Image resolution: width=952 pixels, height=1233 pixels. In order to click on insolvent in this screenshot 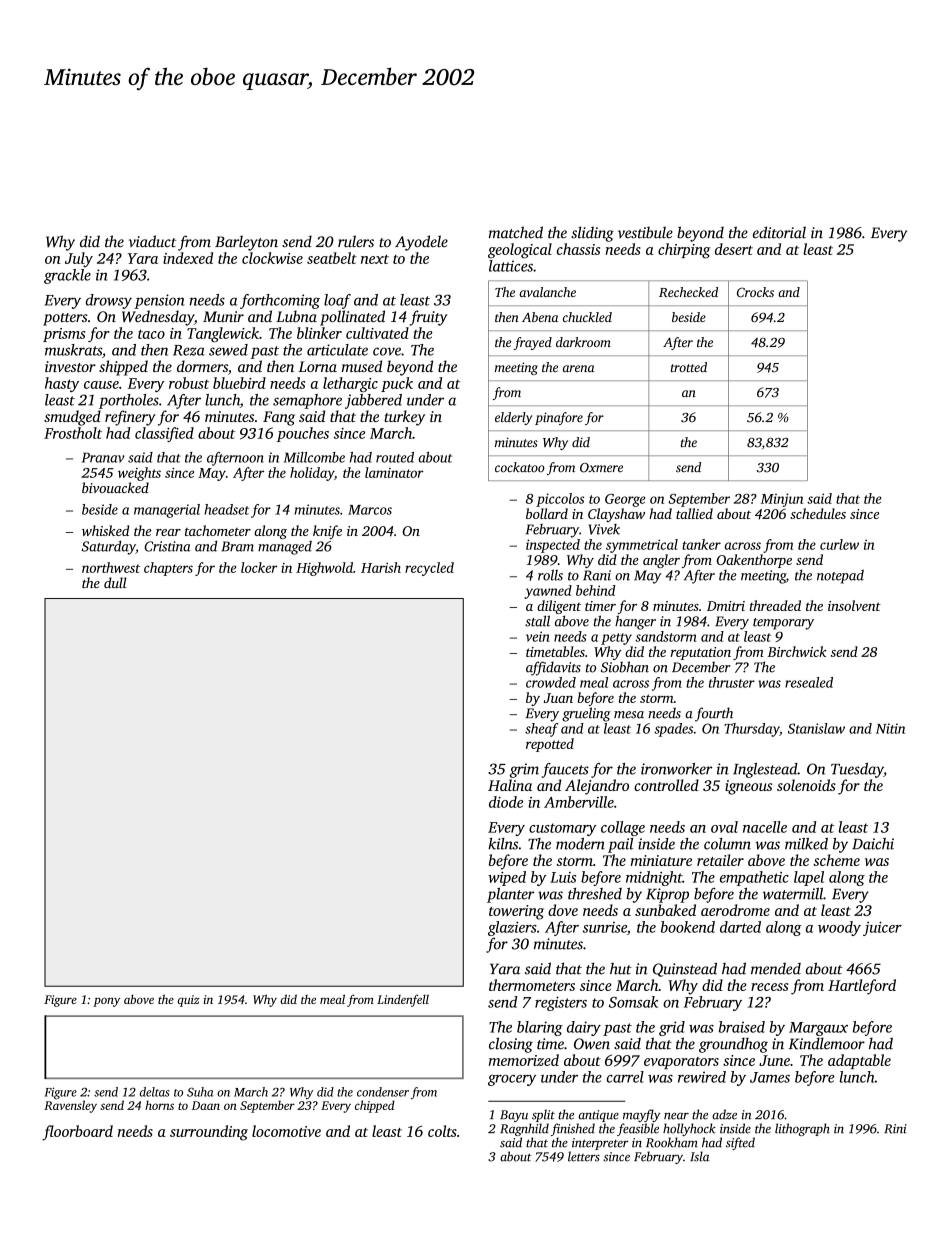, I will do `click(854, 605)`.
